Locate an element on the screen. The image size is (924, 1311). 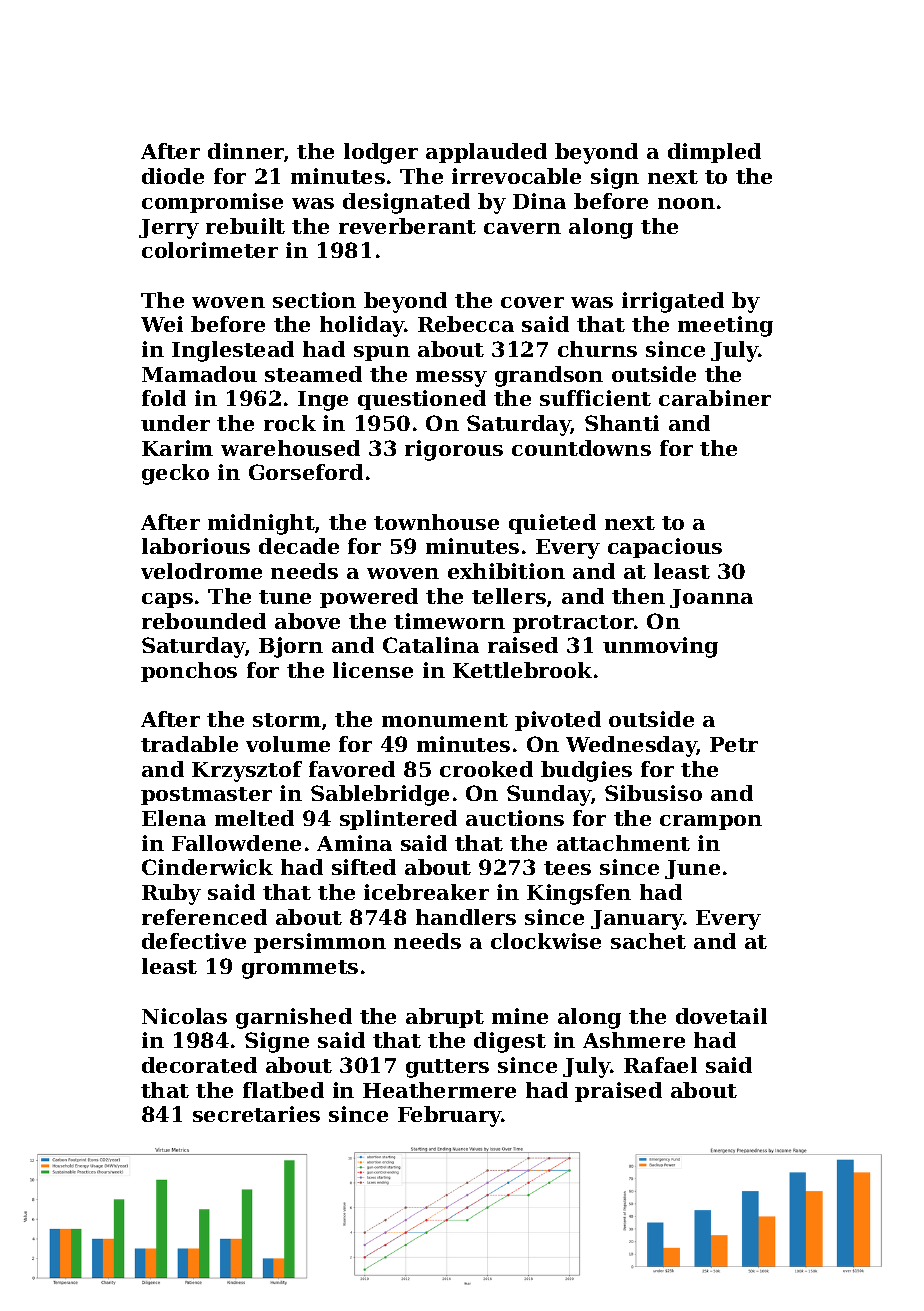
Nicolas is located at coordinates (184, 1016).
